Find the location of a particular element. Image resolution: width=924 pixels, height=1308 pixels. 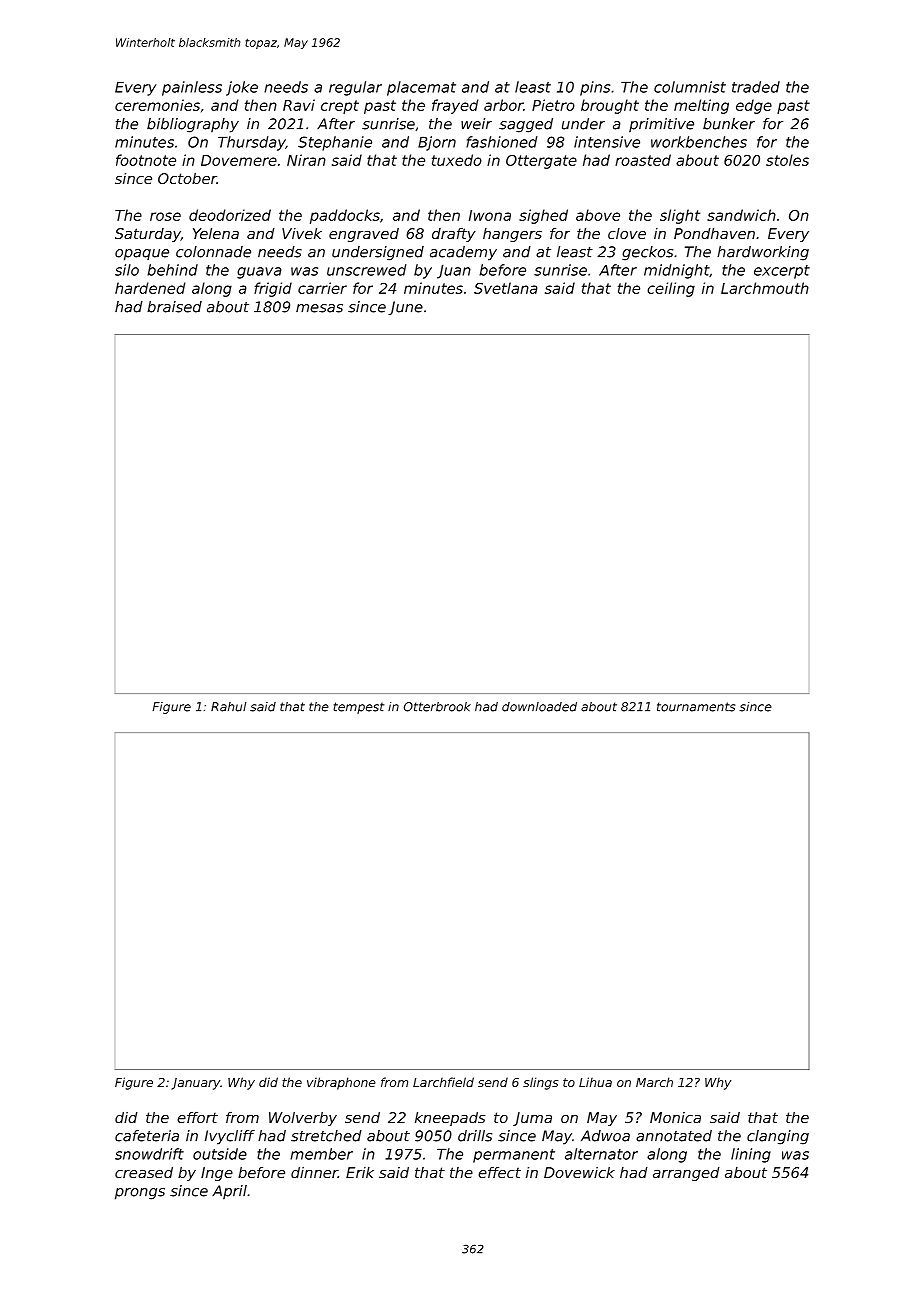

prongs is located at coordinates (140, 1194).
